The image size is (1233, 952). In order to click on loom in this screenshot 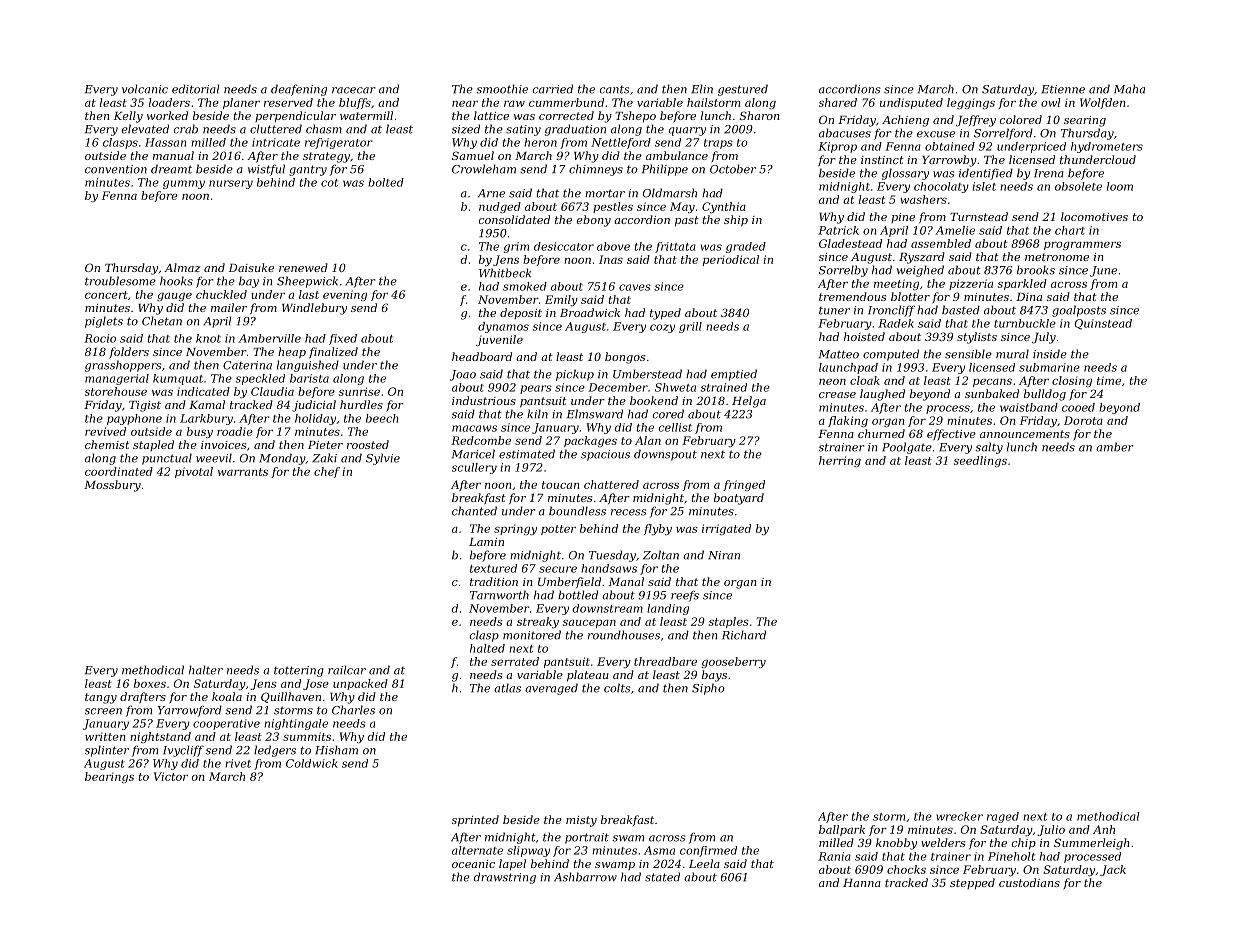, I will do `click(1120, 186)`.
